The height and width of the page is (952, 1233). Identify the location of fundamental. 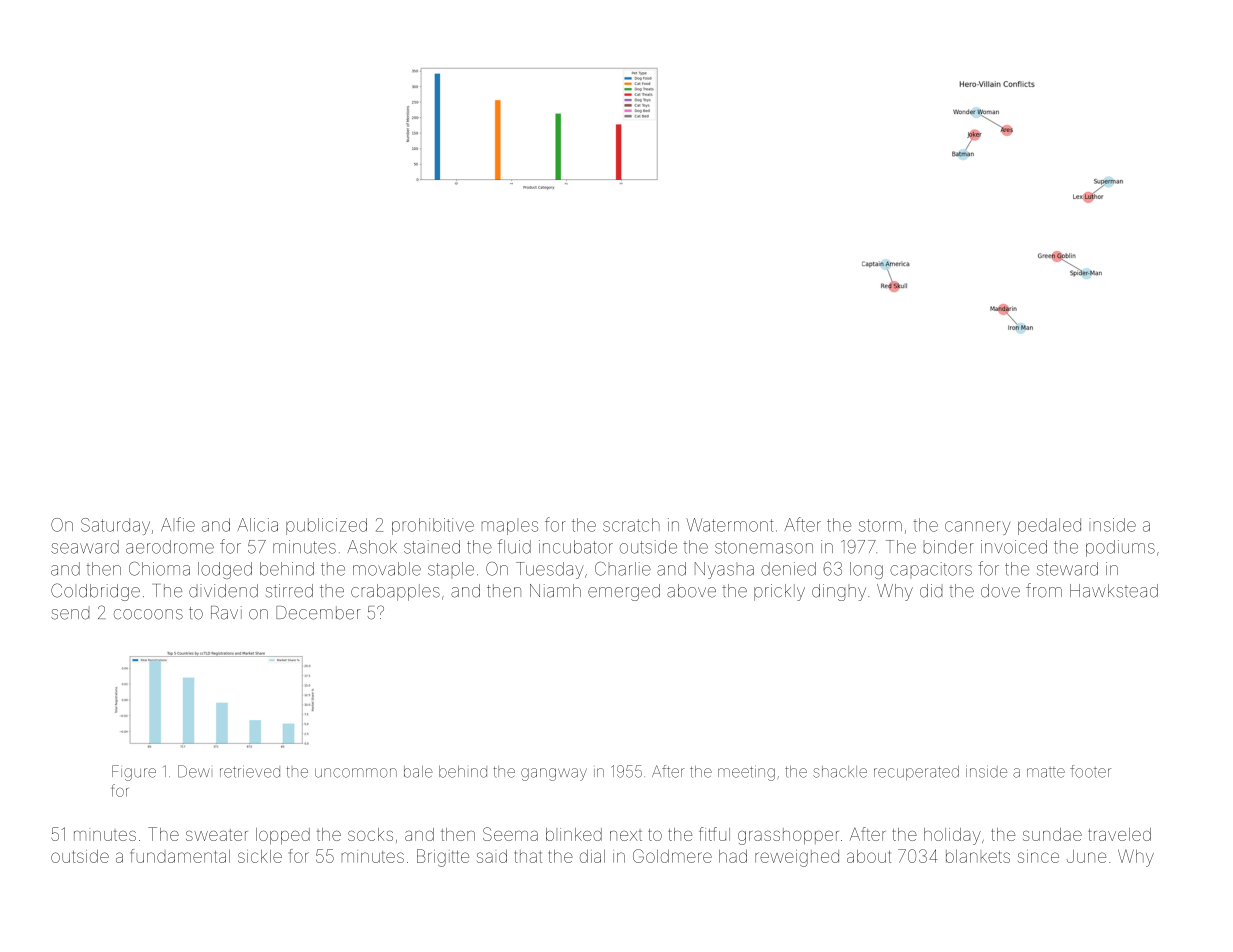
(180, 856).
